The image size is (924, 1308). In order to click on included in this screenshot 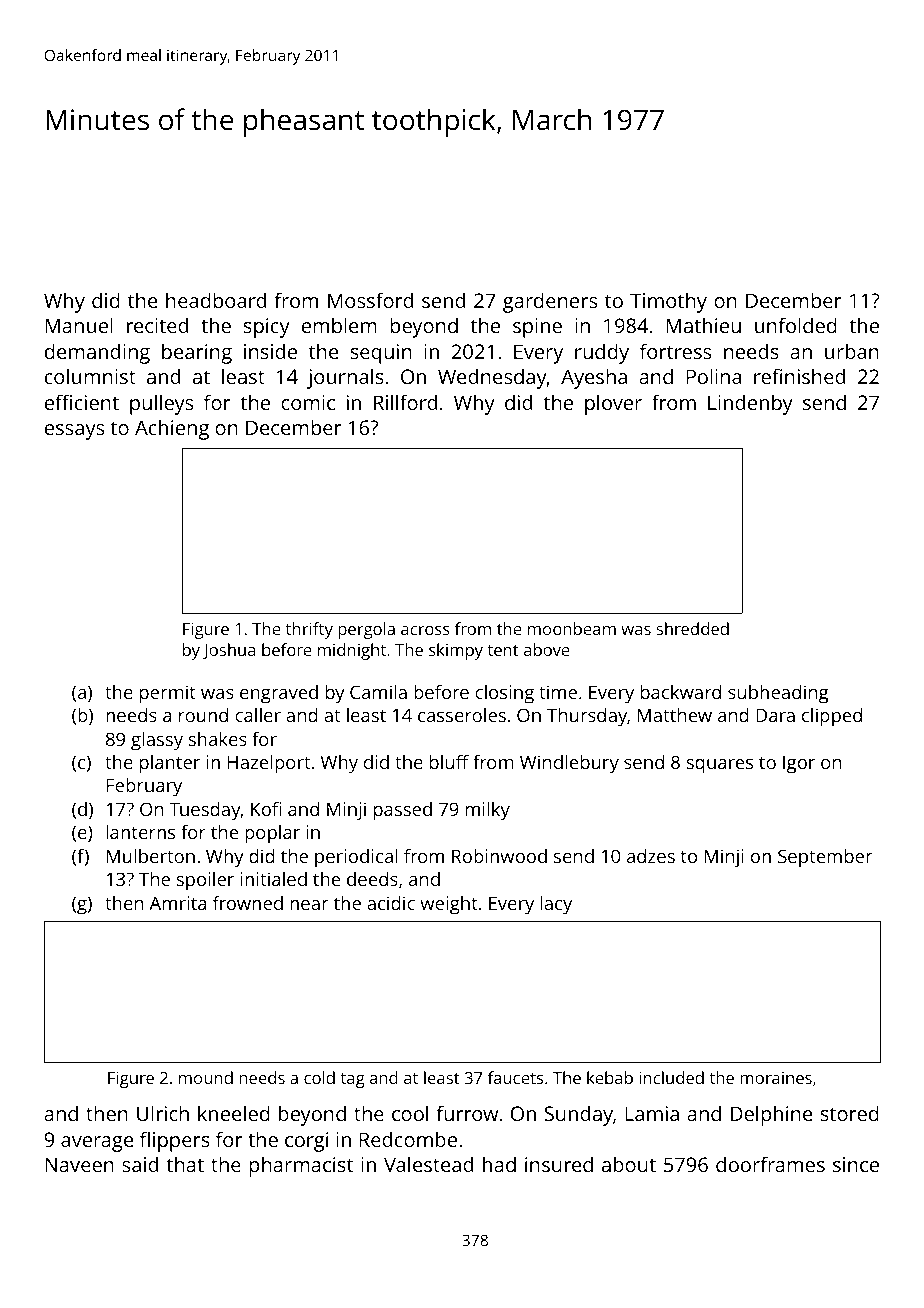, I will do `click(671, 1077)`.
